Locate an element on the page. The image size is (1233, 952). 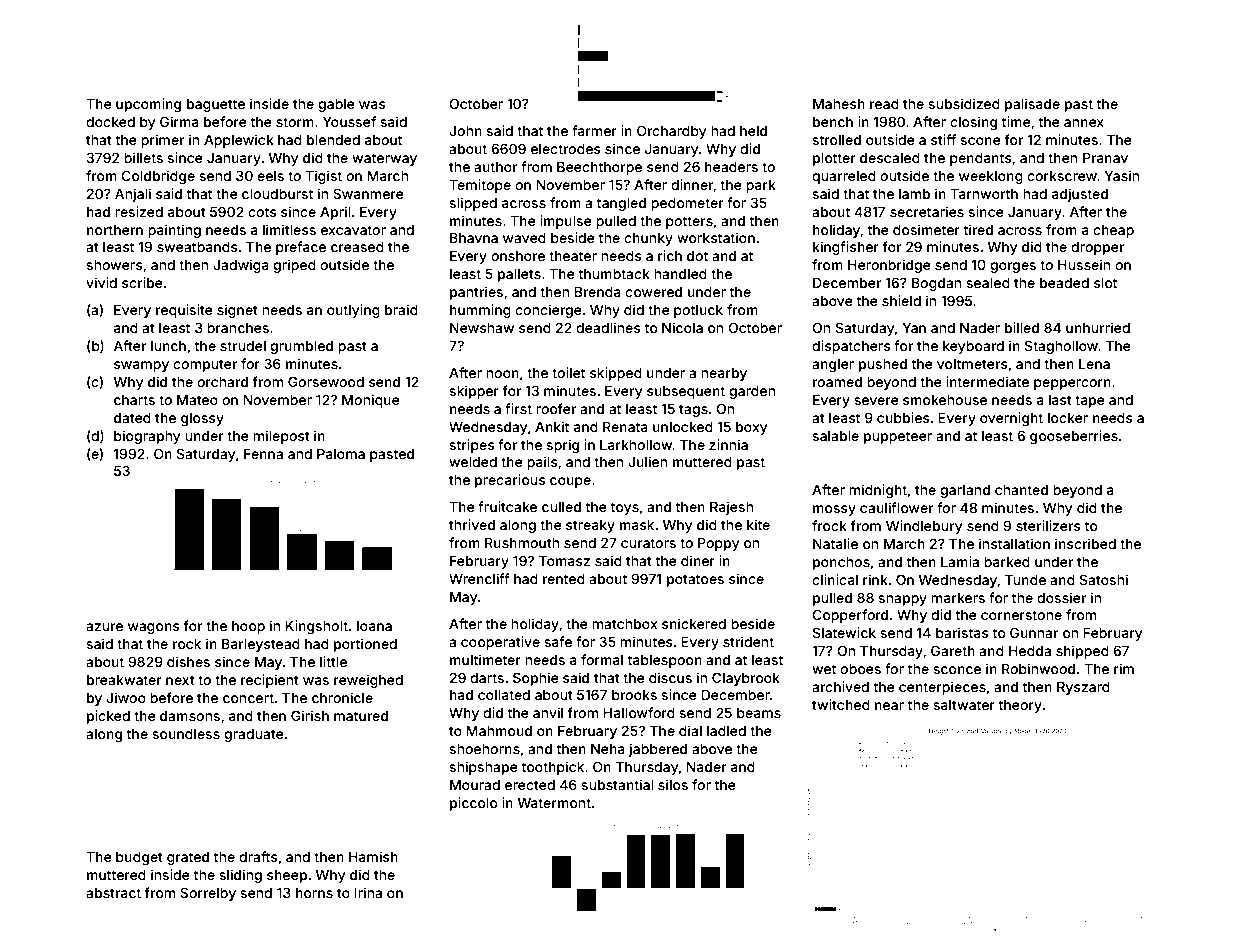
recipient is located at coordinates (270, 681).
